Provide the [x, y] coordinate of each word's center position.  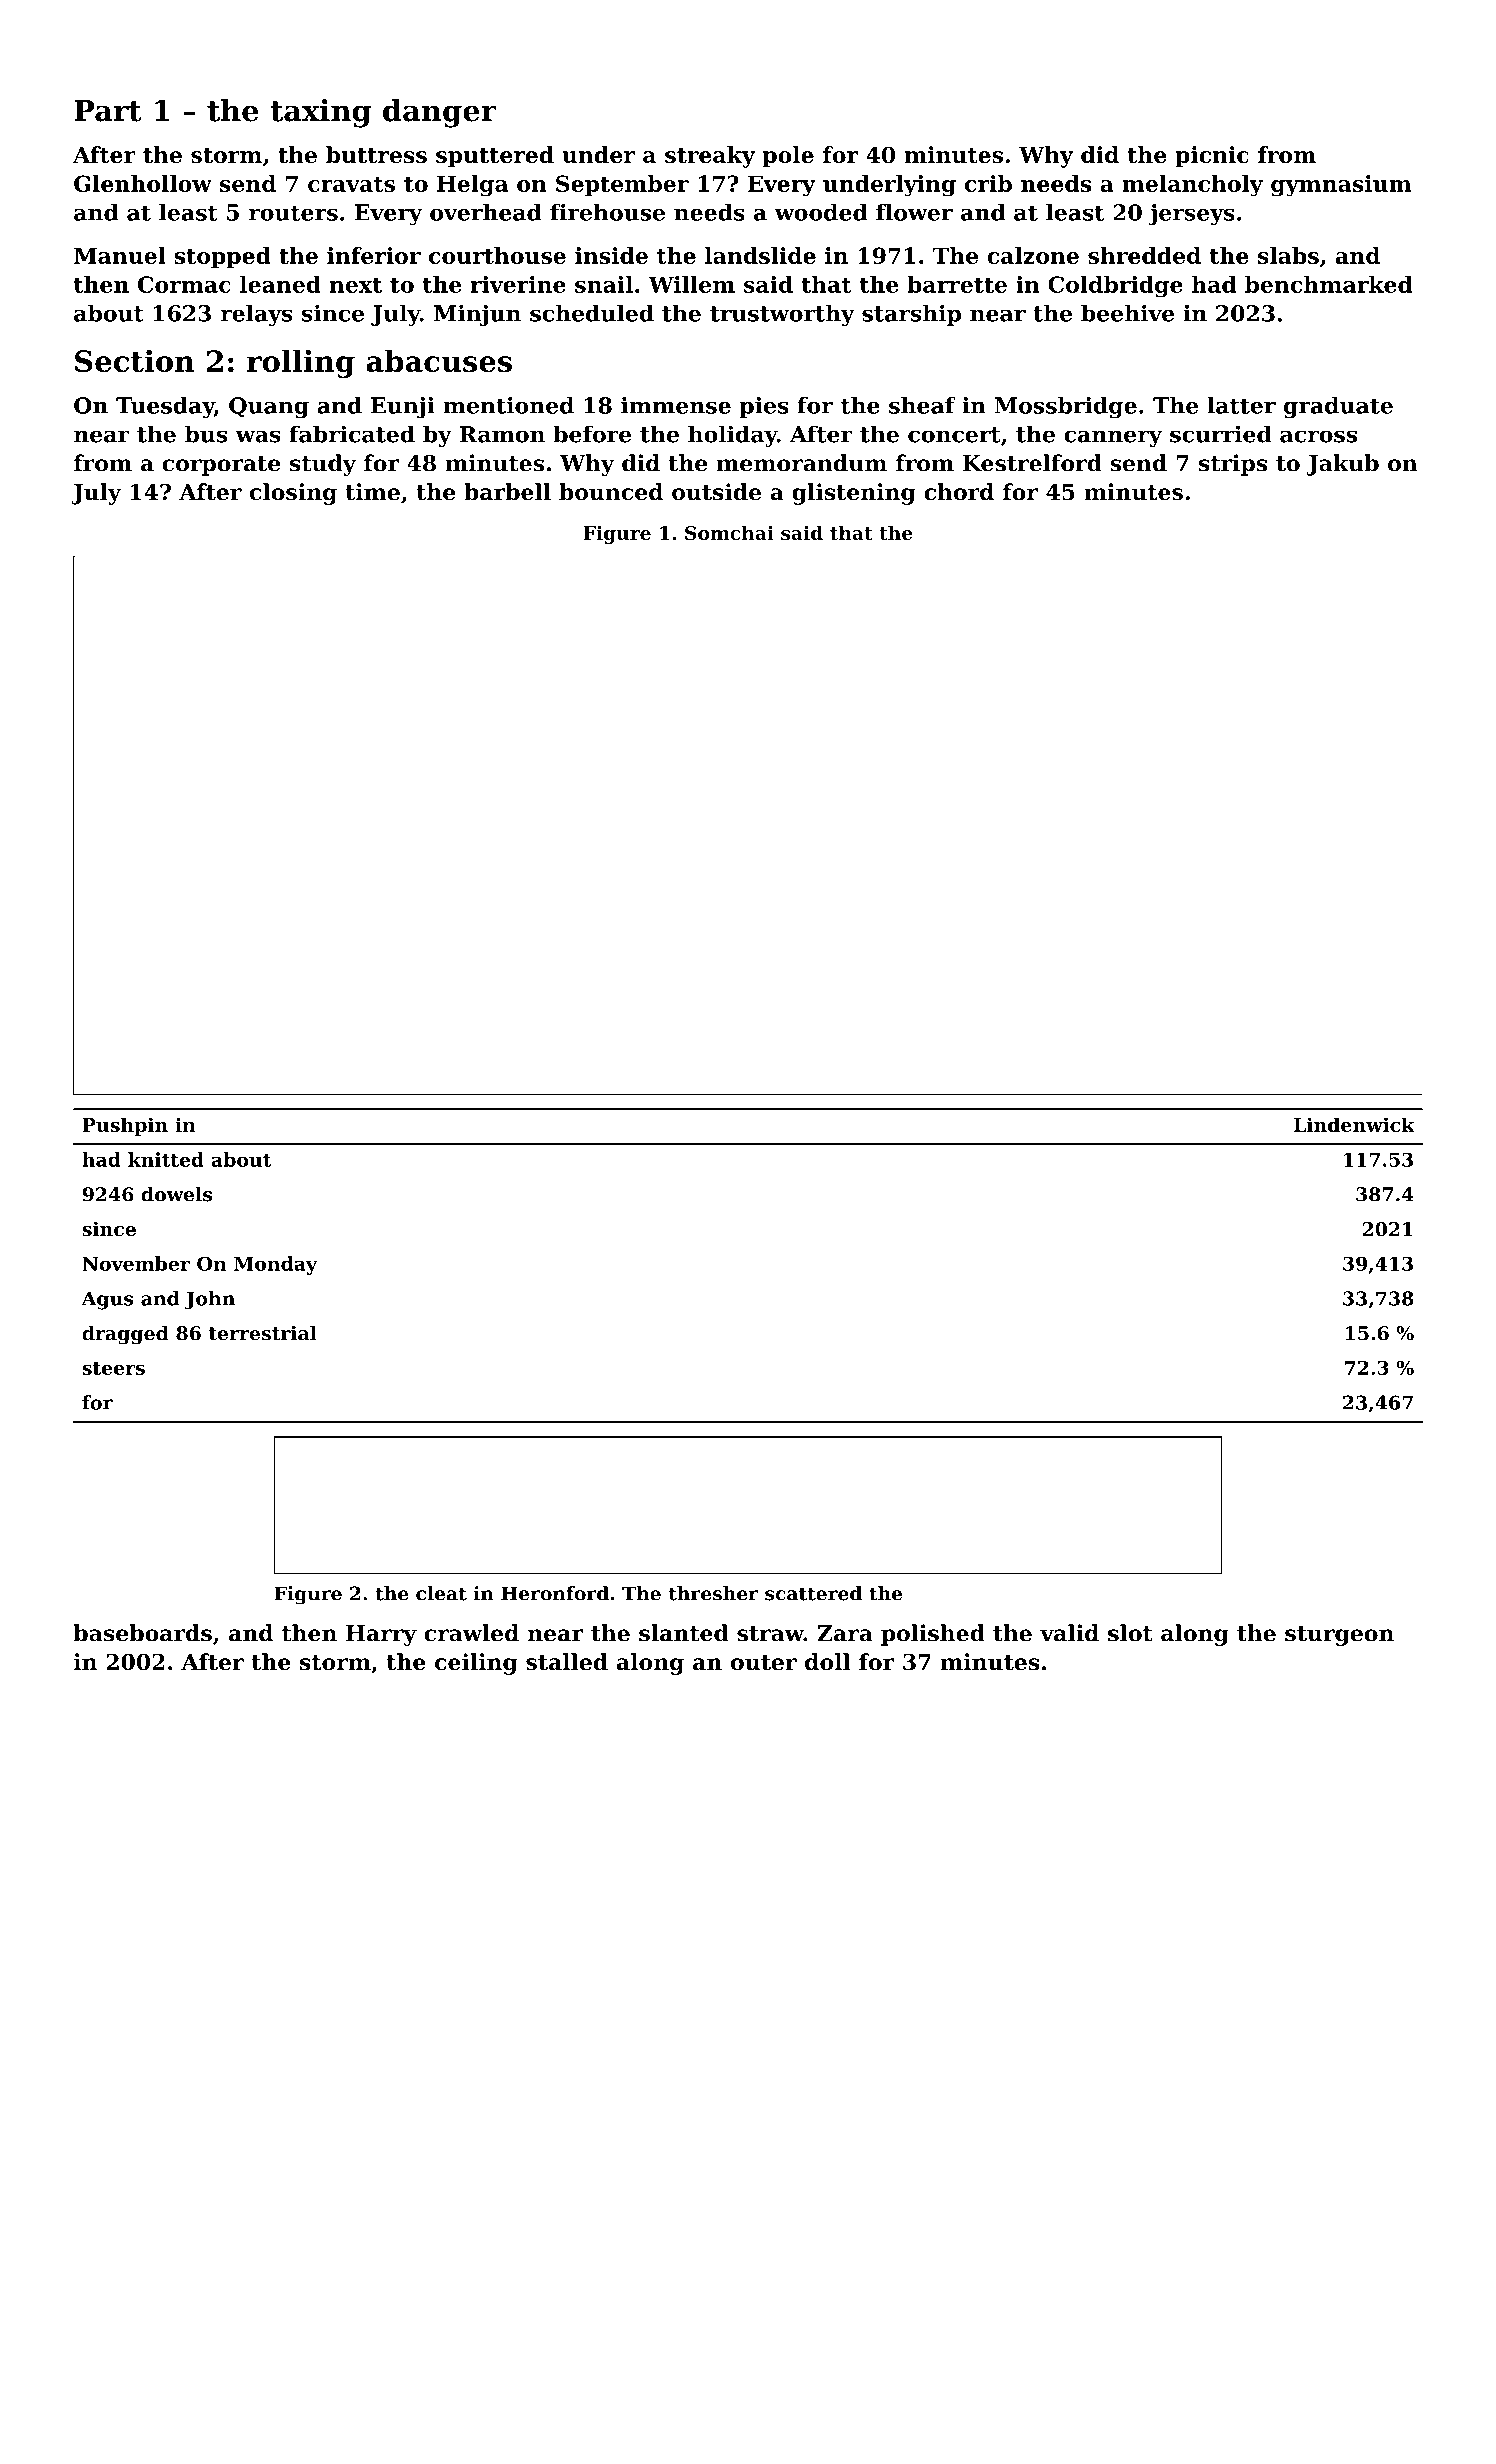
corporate [221, 466]
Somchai [729, 532]
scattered [813, 1593]
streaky [710, 157]
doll [827, 1662]
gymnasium [1341, 186]
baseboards [143, 1633]
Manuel [120, 255]
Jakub [1342, 465]
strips [1233, 465]
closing [293, 494]
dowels [176, 1194]
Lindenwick [1354, 1124]
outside [716, 492]
